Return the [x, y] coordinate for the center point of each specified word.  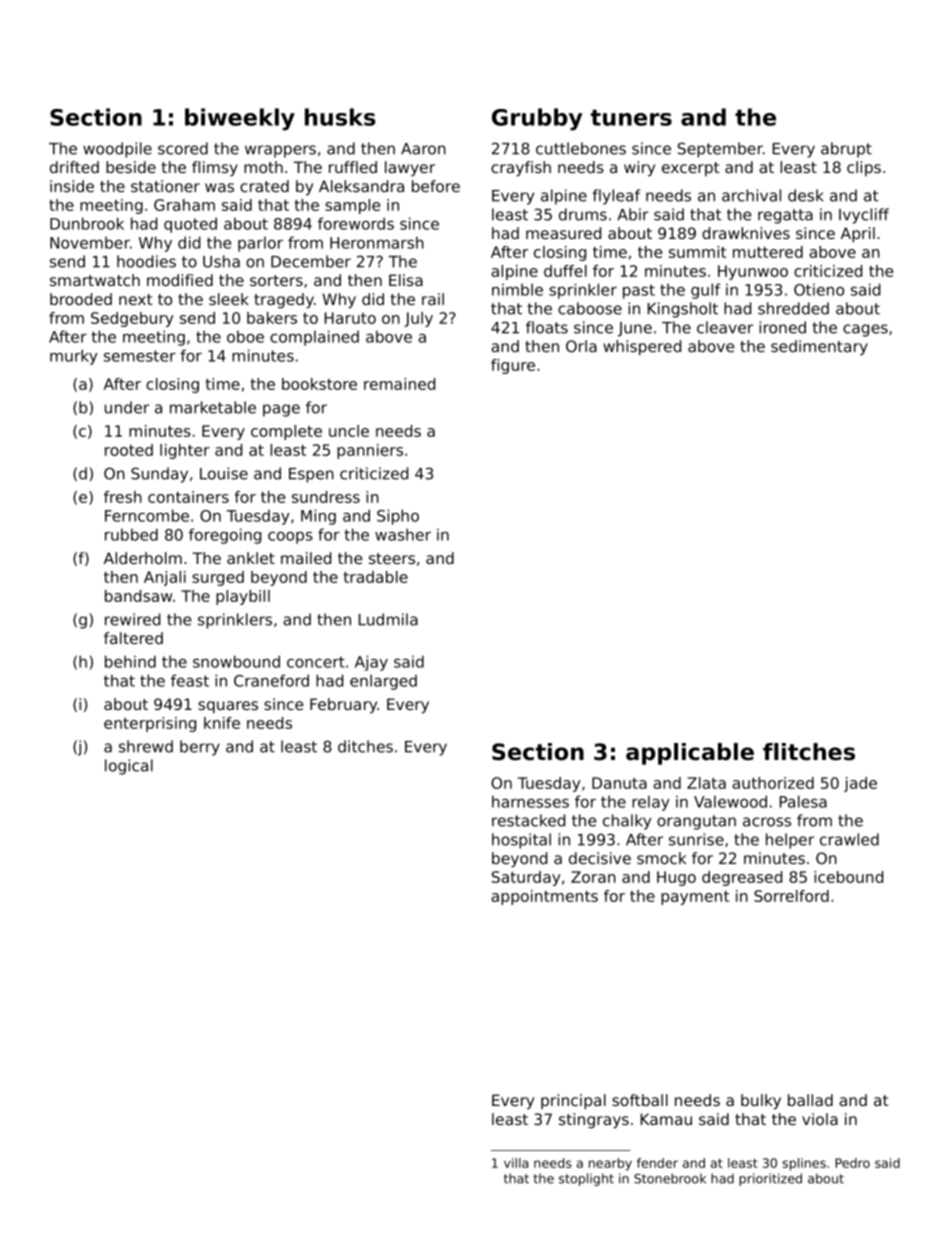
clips [864, 168]
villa [516, 1163]
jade [860, 784]
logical [129, 767]
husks [340, 117]
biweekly [240, 119]
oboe [245, 336]
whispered [642, 347]
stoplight [586, 1179]
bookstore [319, 384]
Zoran [593, 877]
